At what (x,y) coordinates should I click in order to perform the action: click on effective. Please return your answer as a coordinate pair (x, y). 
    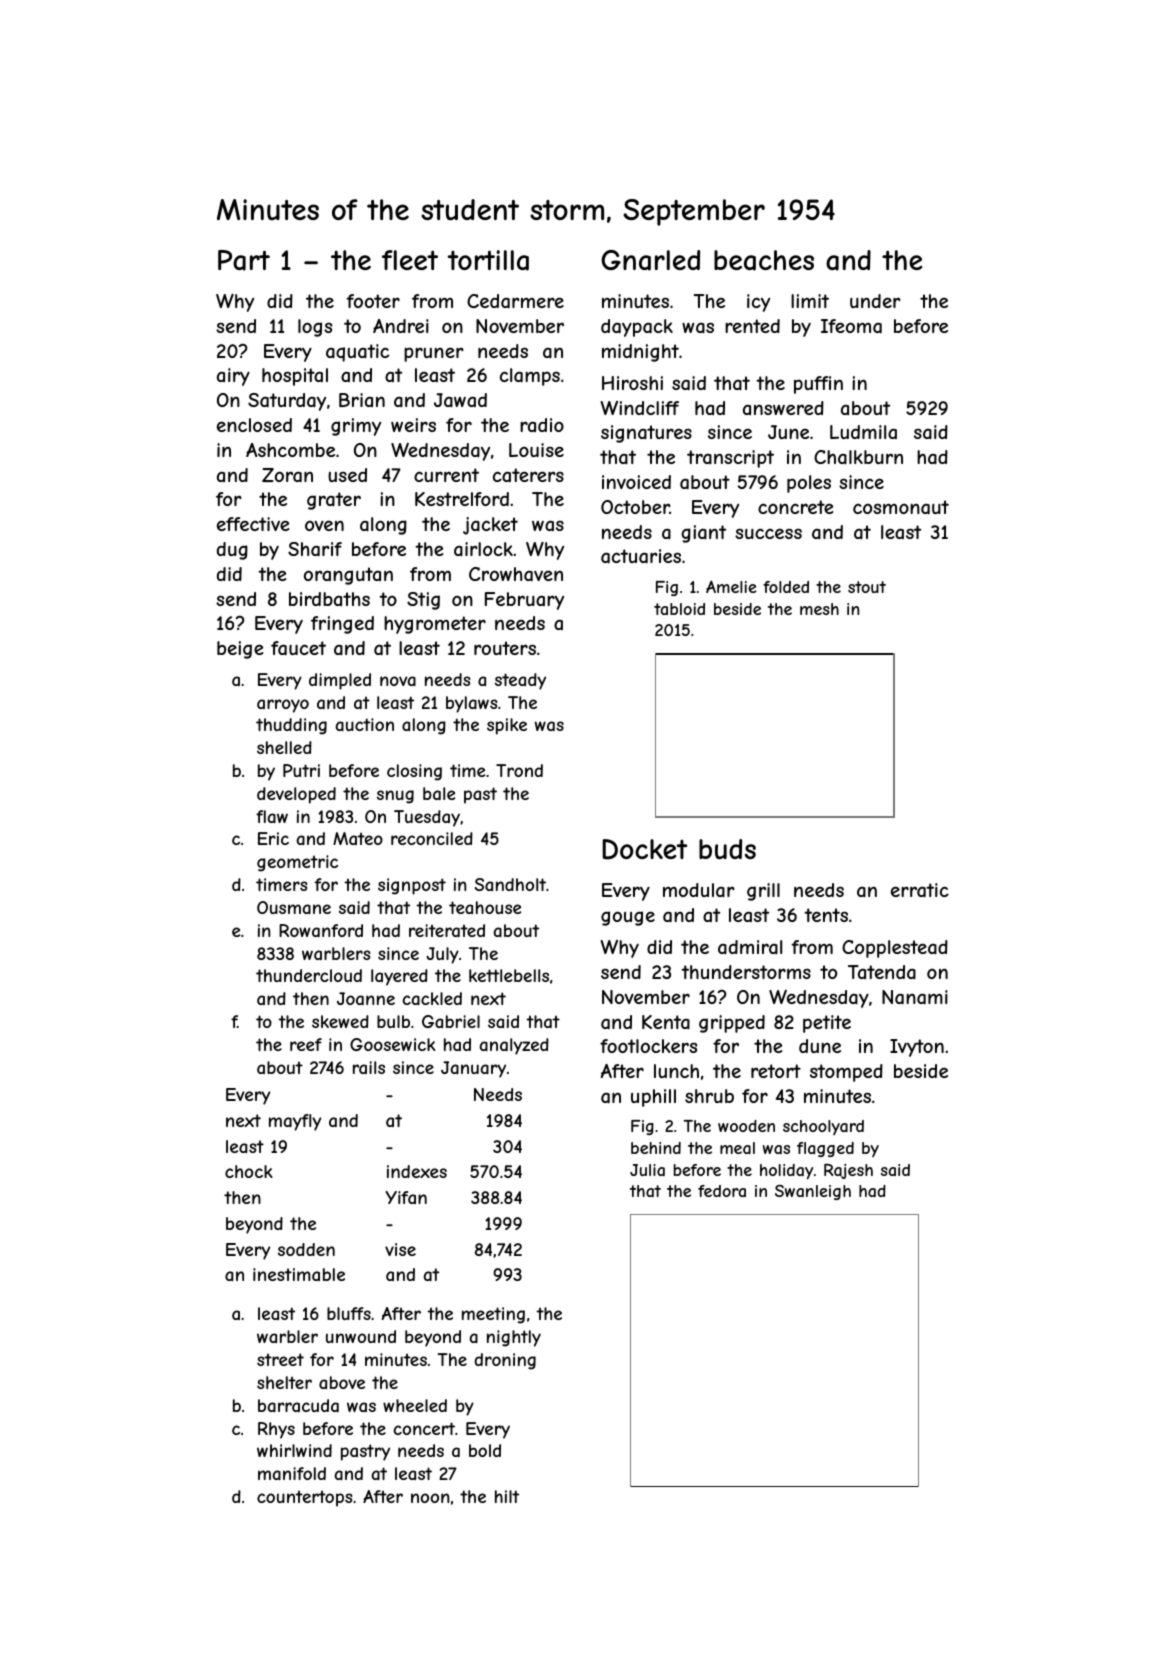
    Looking at the image, I should click on (253, 524).
